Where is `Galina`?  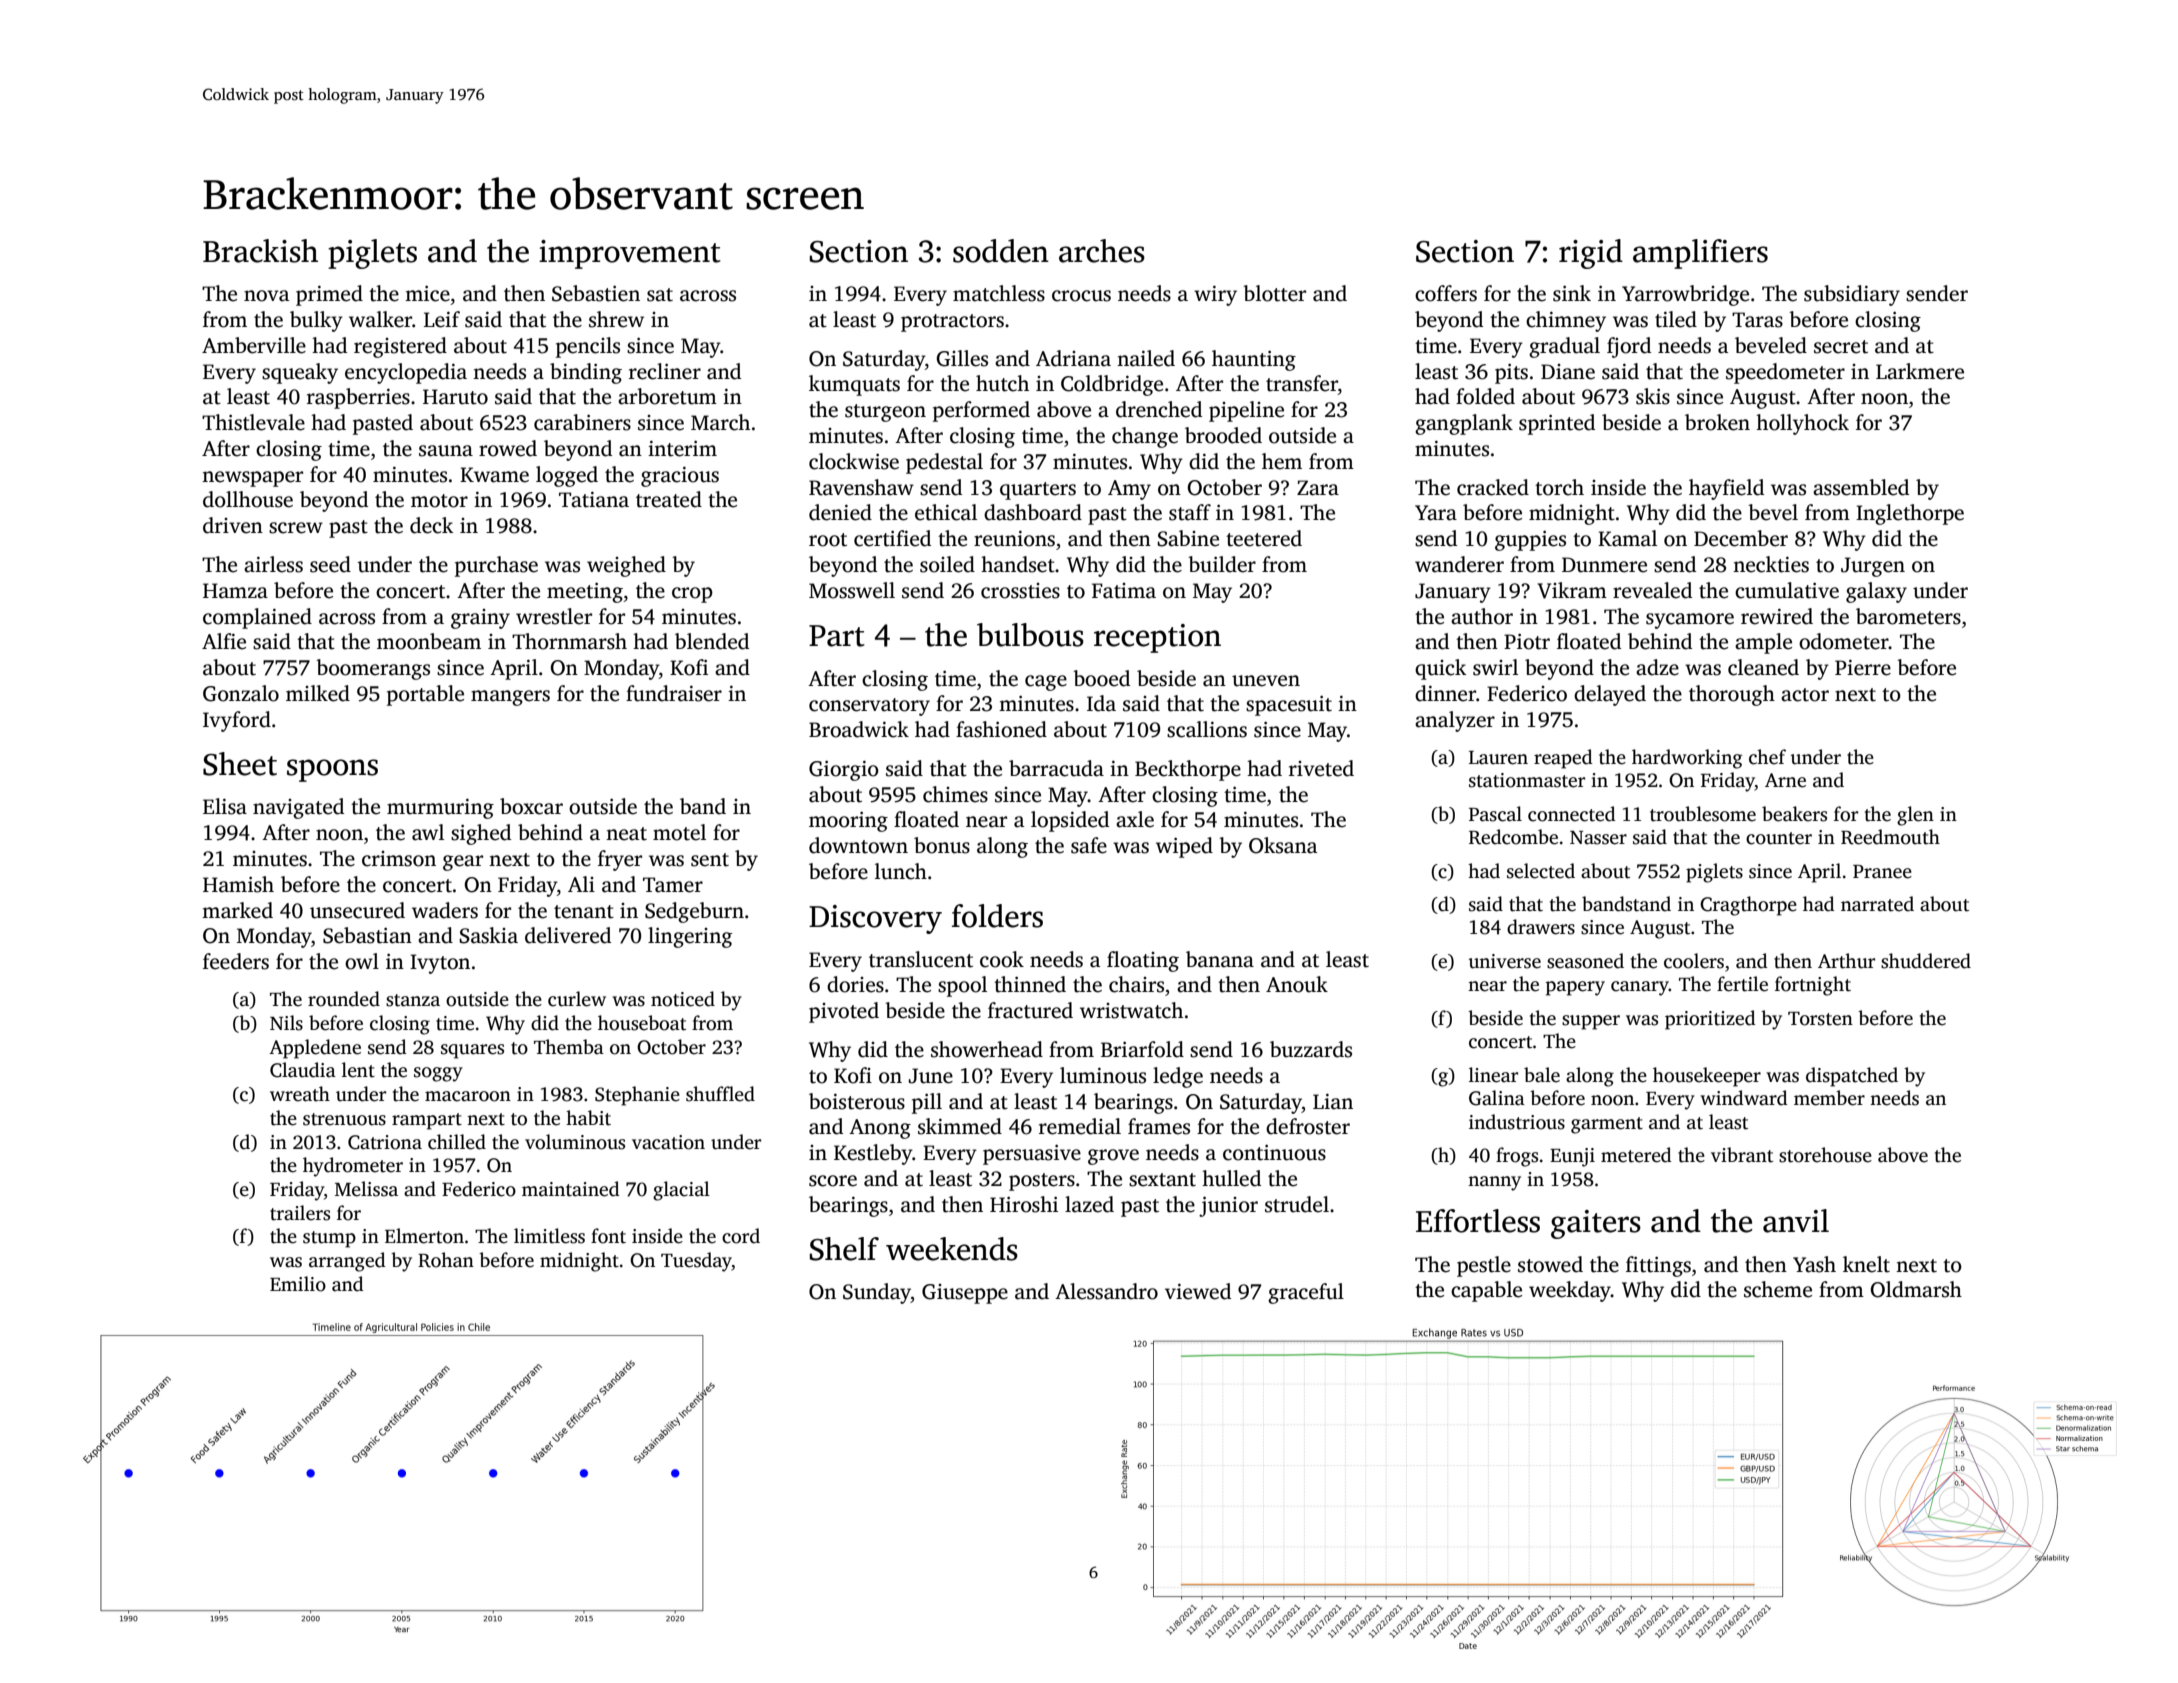
Galina is located at coordinates (1497, 1098).
